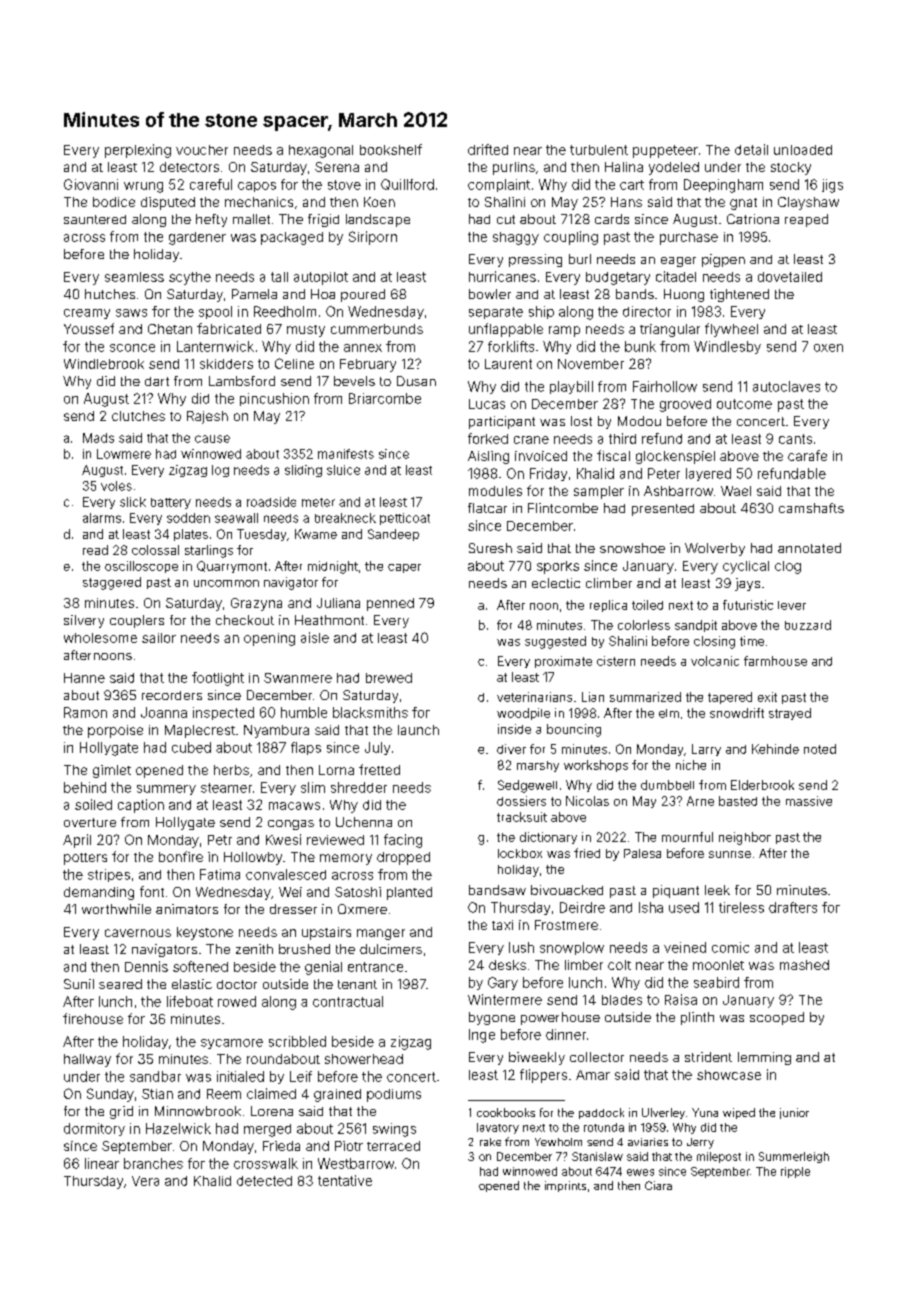  I want to click on battery, so click(171, 503).
